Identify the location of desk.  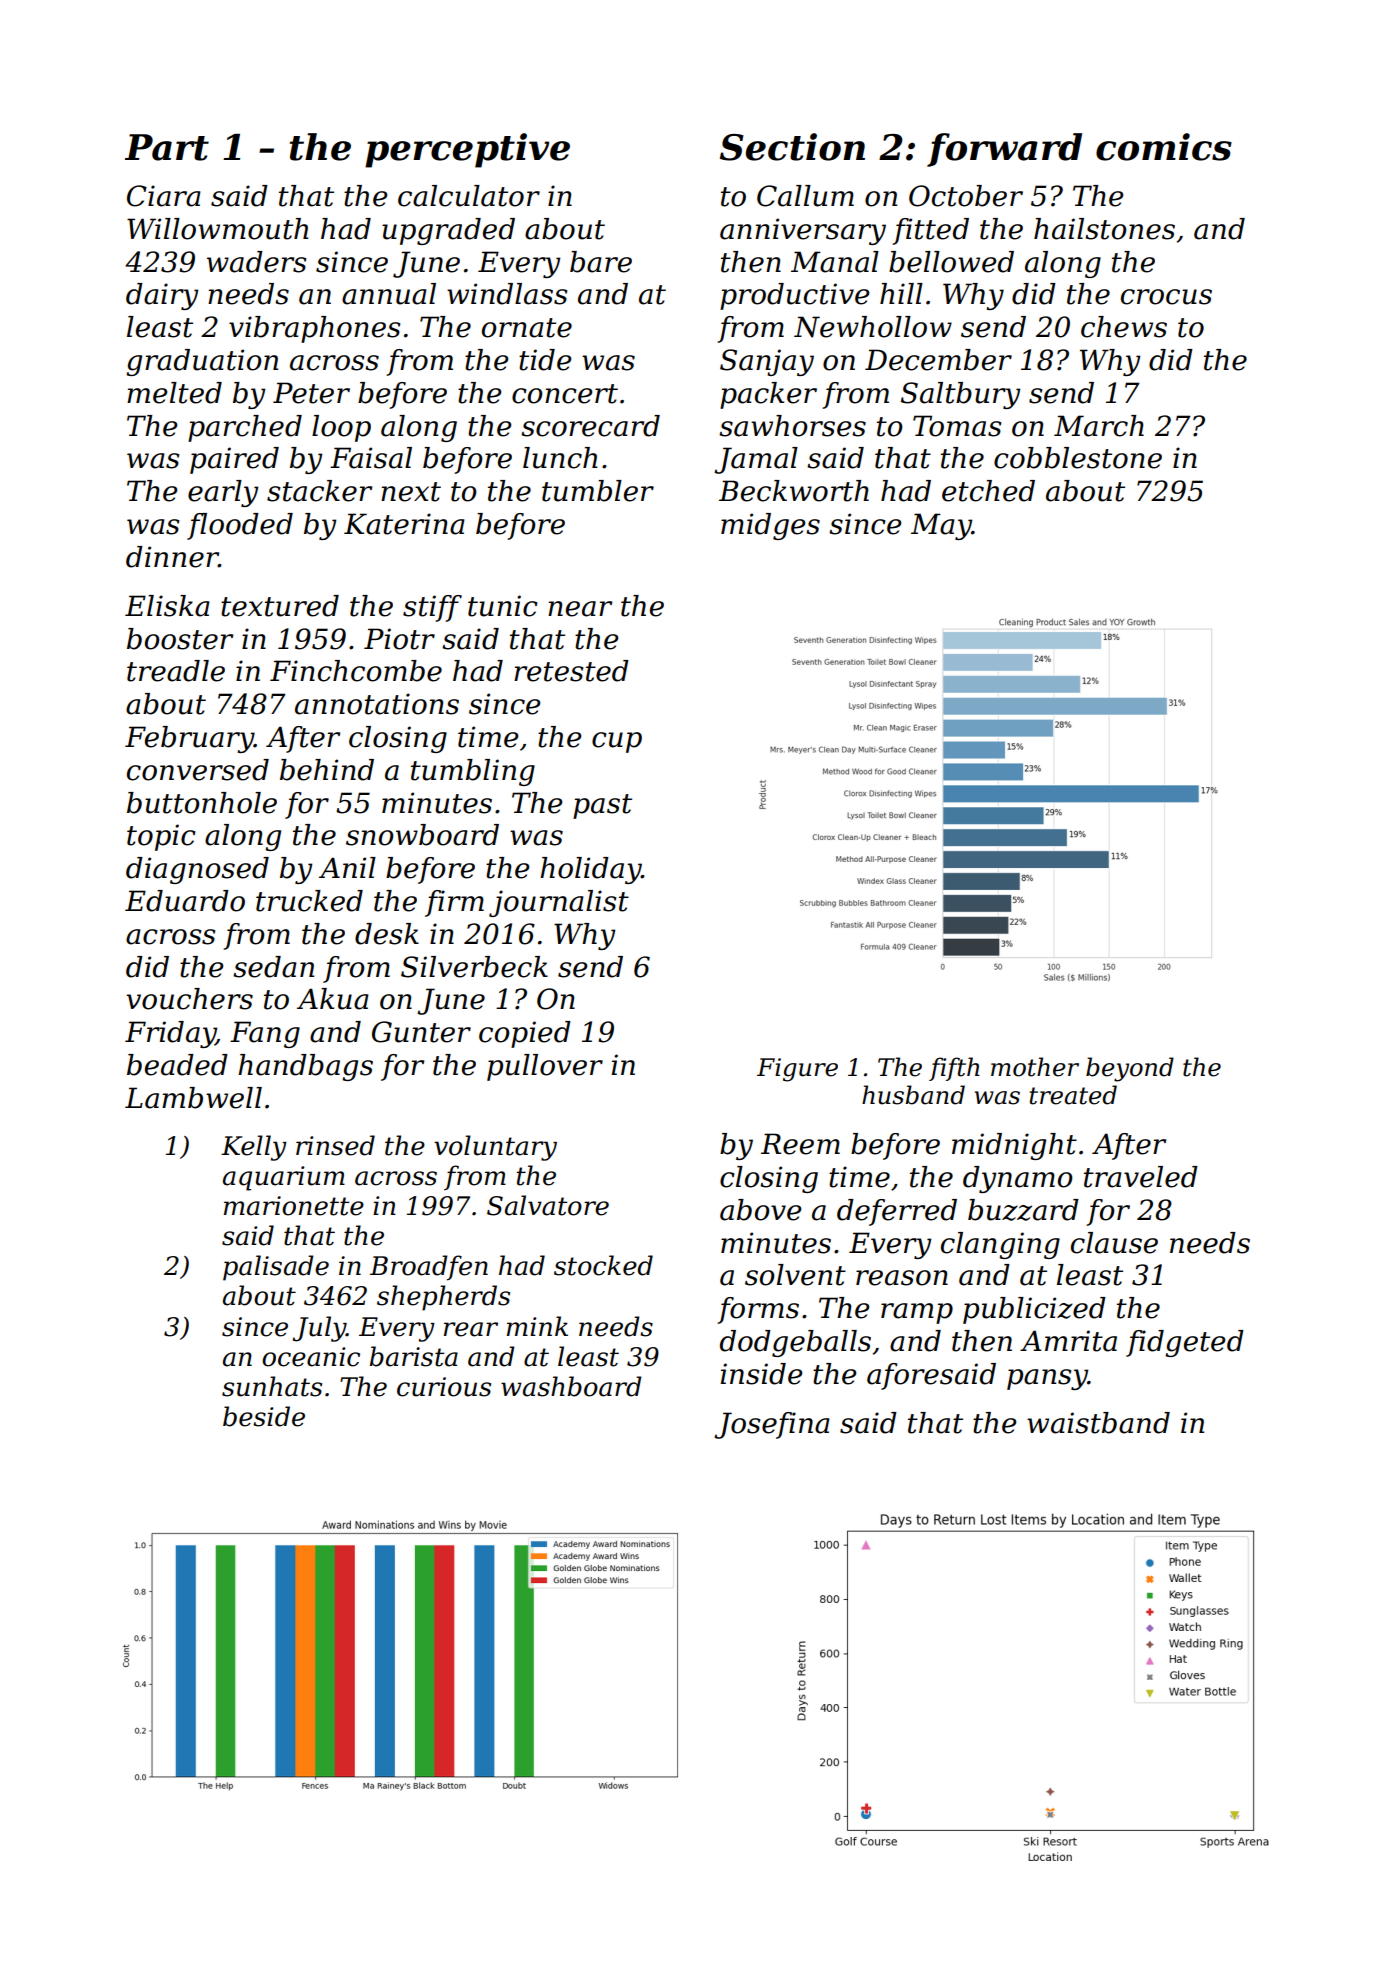
(387, 934).
